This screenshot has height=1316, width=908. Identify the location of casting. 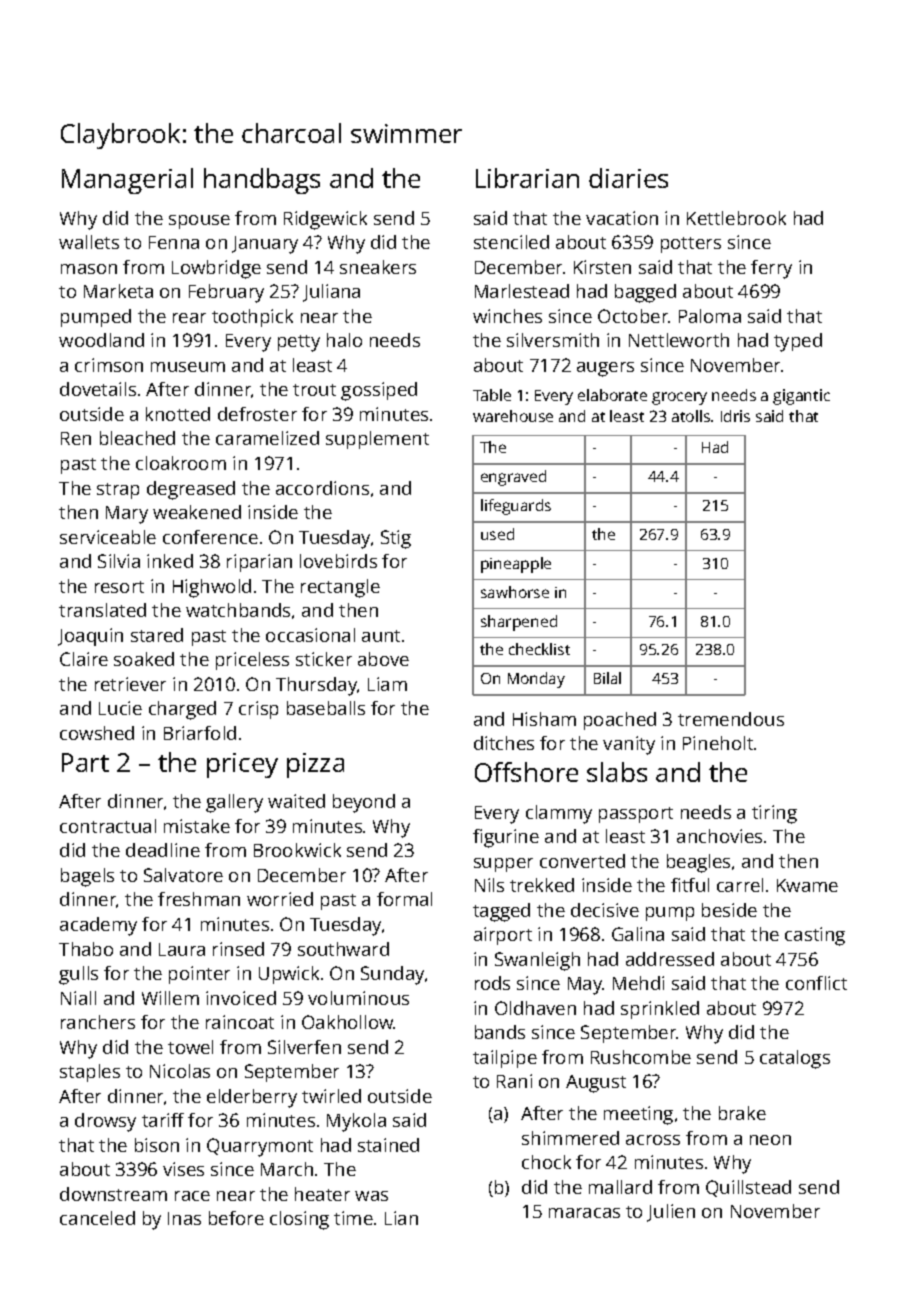
(815, 936).
